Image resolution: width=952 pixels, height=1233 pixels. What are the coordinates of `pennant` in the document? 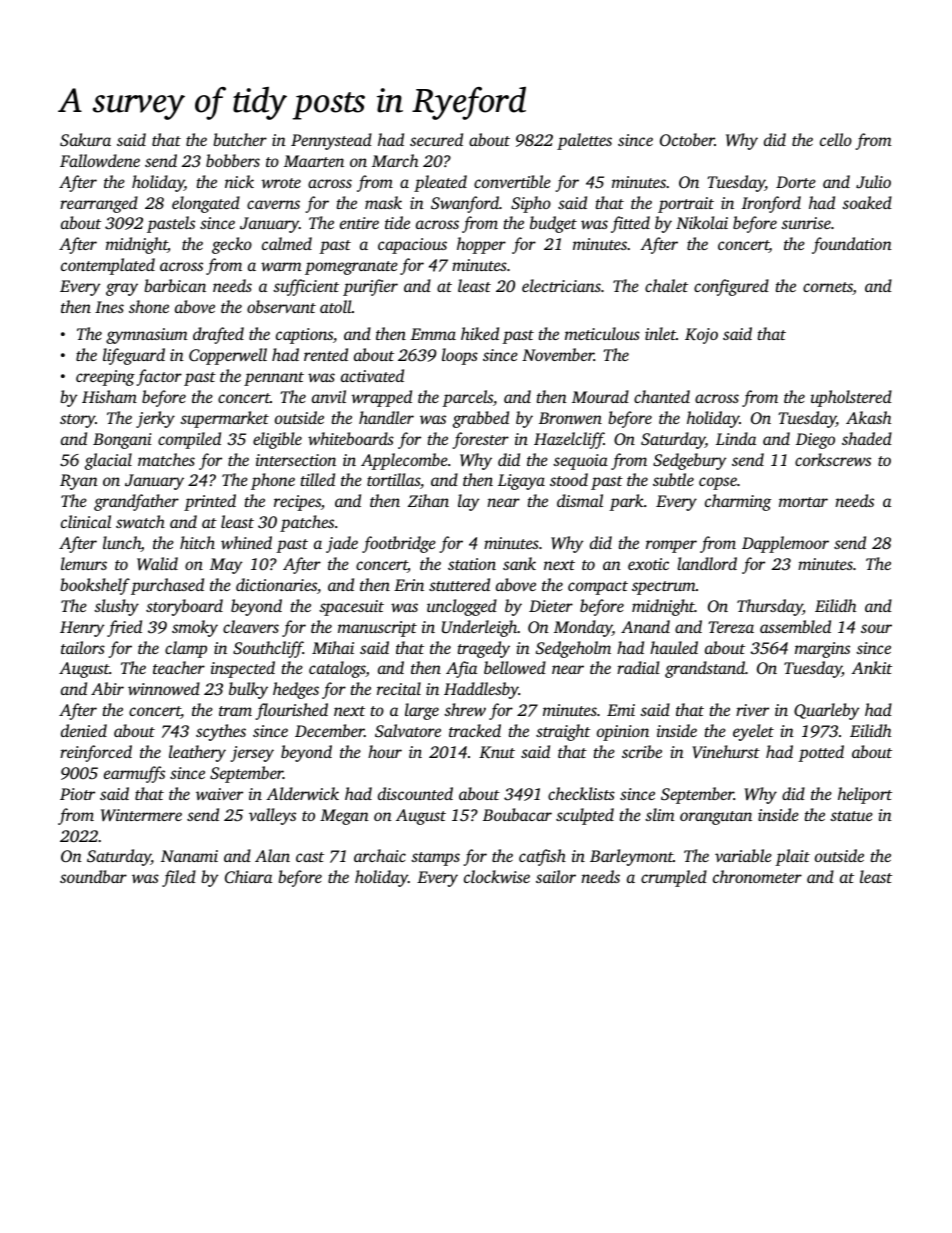 It's located at (274, 379).
